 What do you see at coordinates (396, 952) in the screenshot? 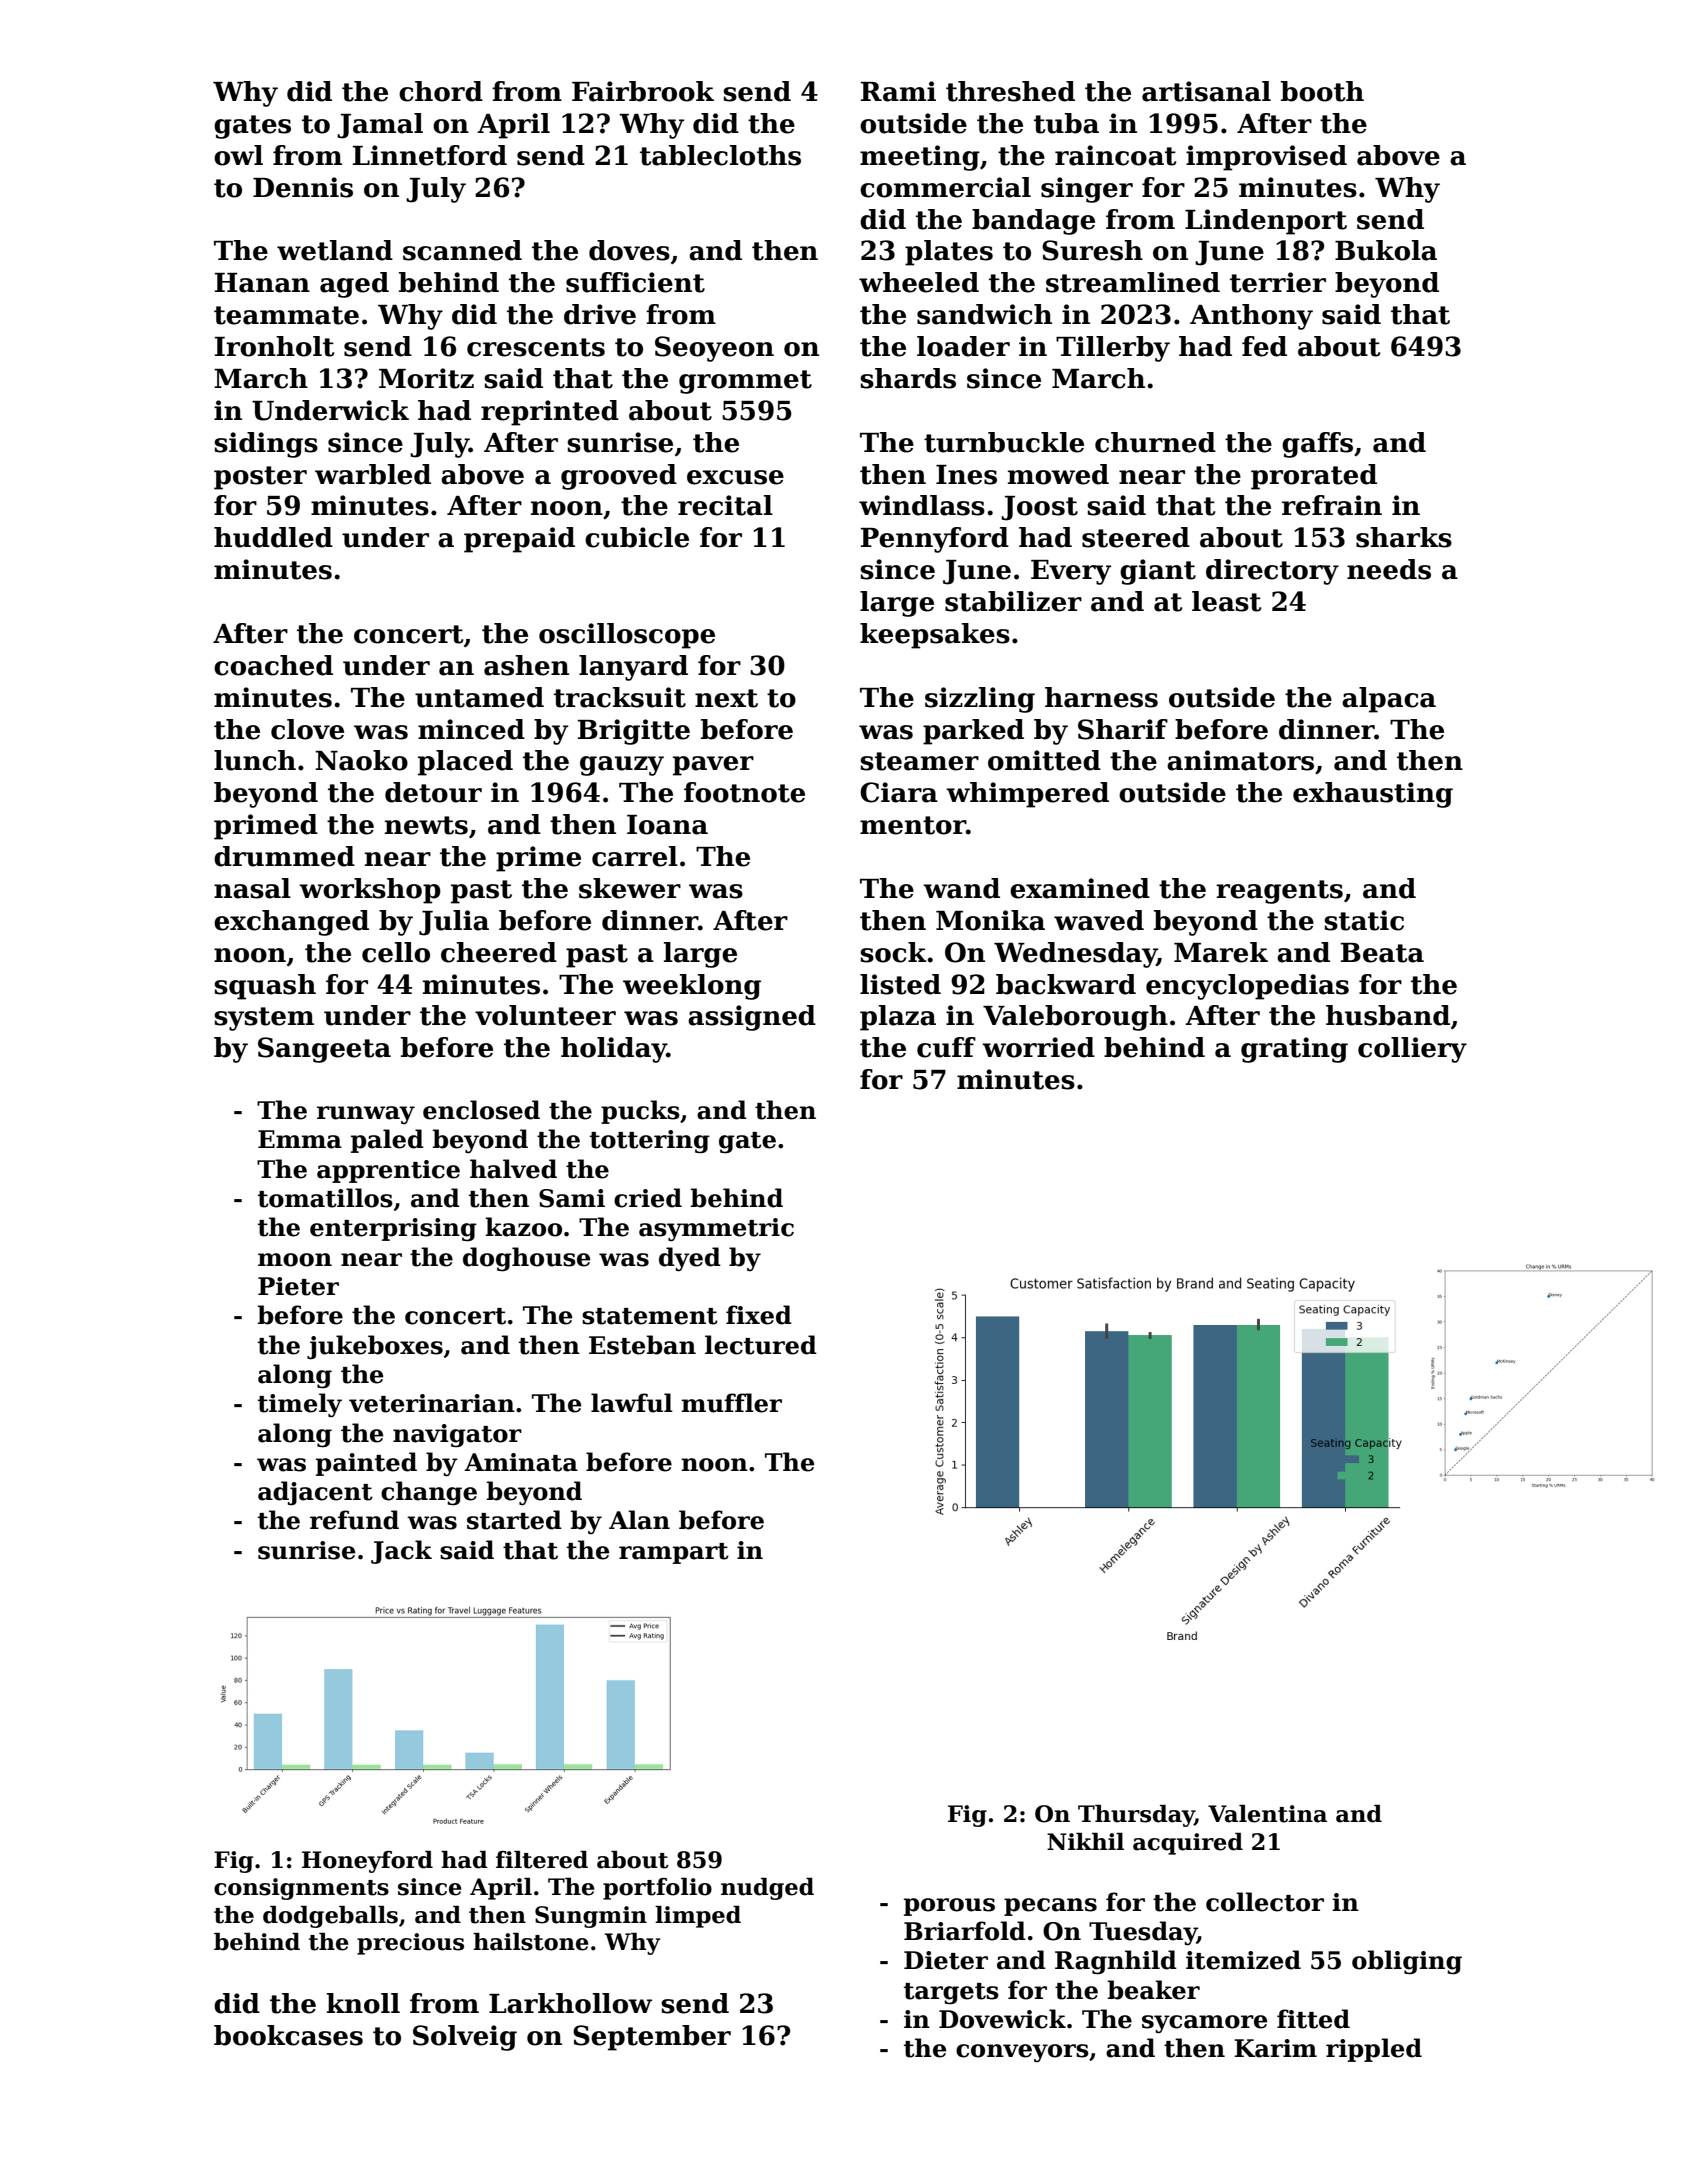
I see `cello` at bounding box center [396, 952].
